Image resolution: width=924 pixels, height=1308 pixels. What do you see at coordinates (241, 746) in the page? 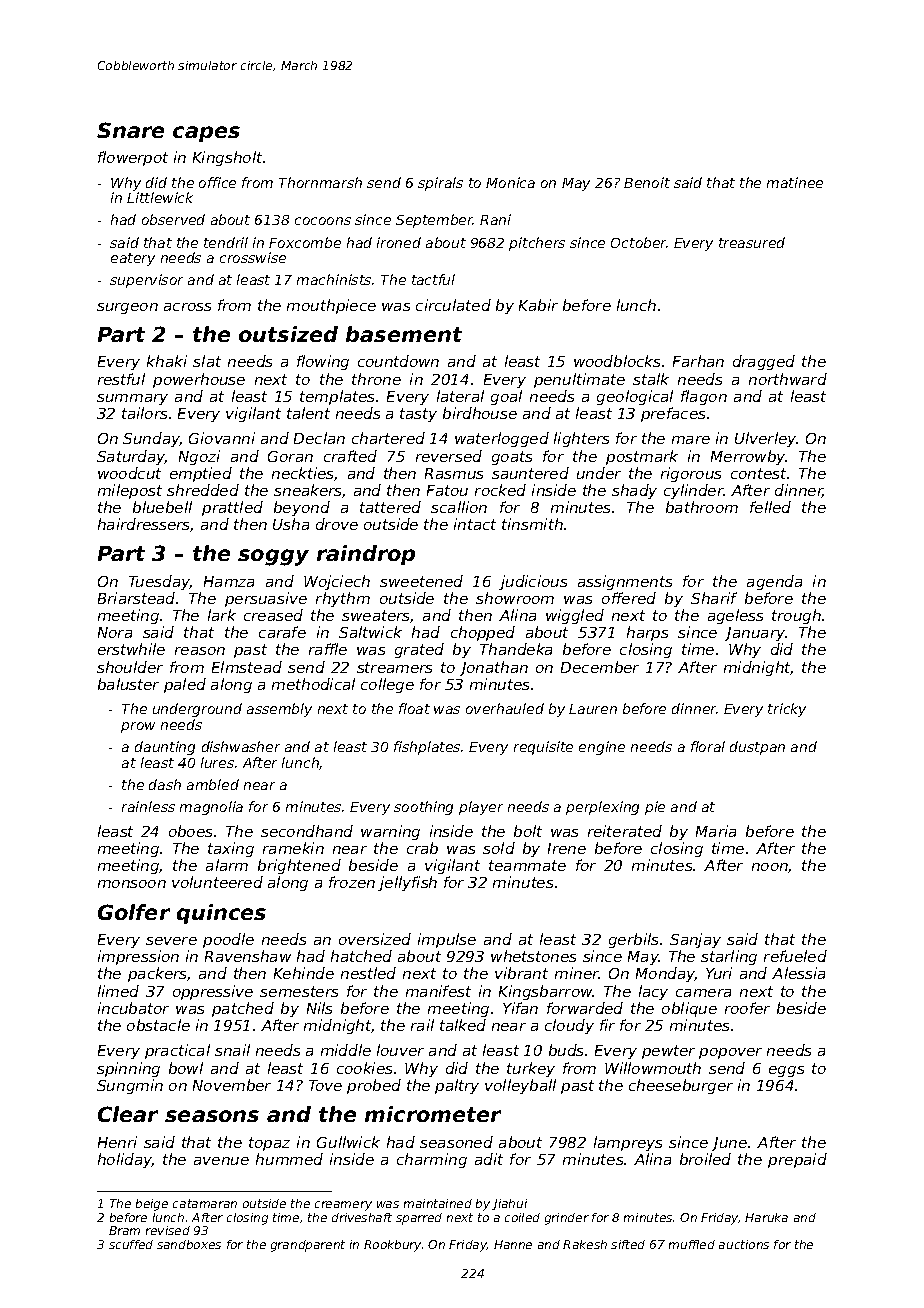
I see `dishwasher` at bounding box center [241, 746].
